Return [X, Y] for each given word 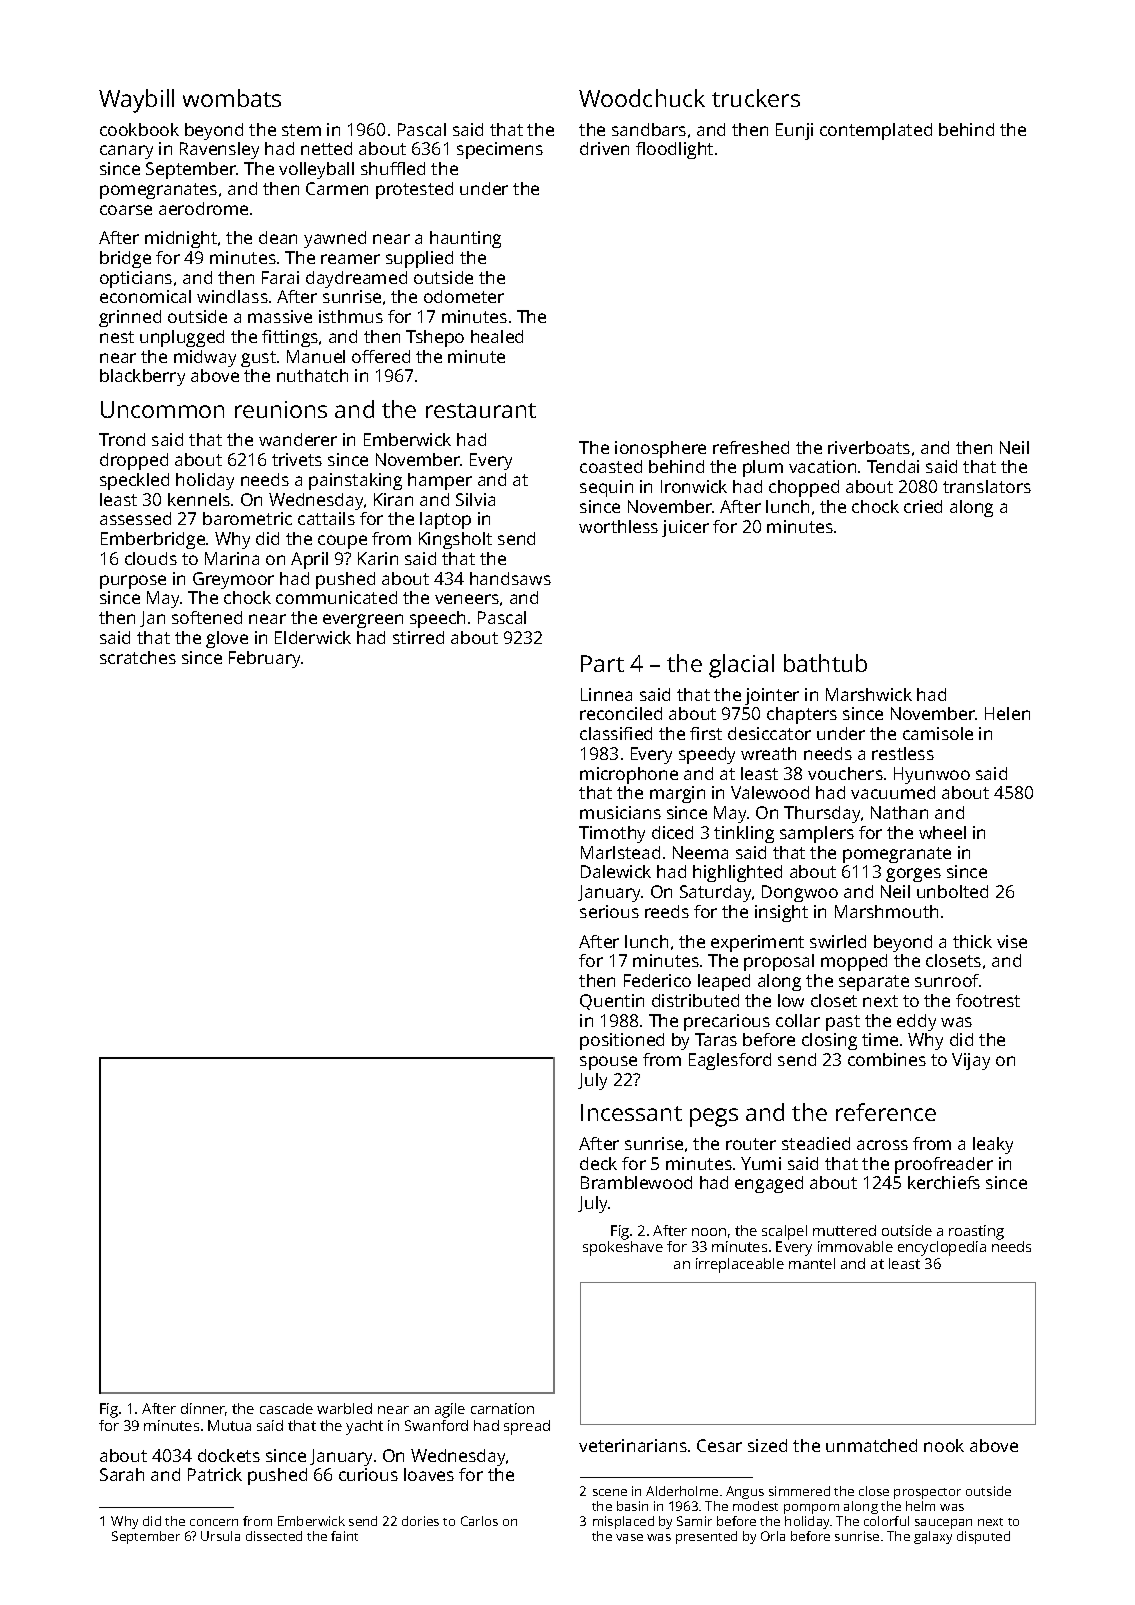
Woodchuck [642, 98]
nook [944, 1445]
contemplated [876, 131]
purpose [133, 582]
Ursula [220, 1536]
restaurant [481, 410]
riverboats [869, 447]
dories [420, 1521]
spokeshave [623, 1248]
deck [598, 1163]
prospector [927, 1493]
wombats [232, 98]
